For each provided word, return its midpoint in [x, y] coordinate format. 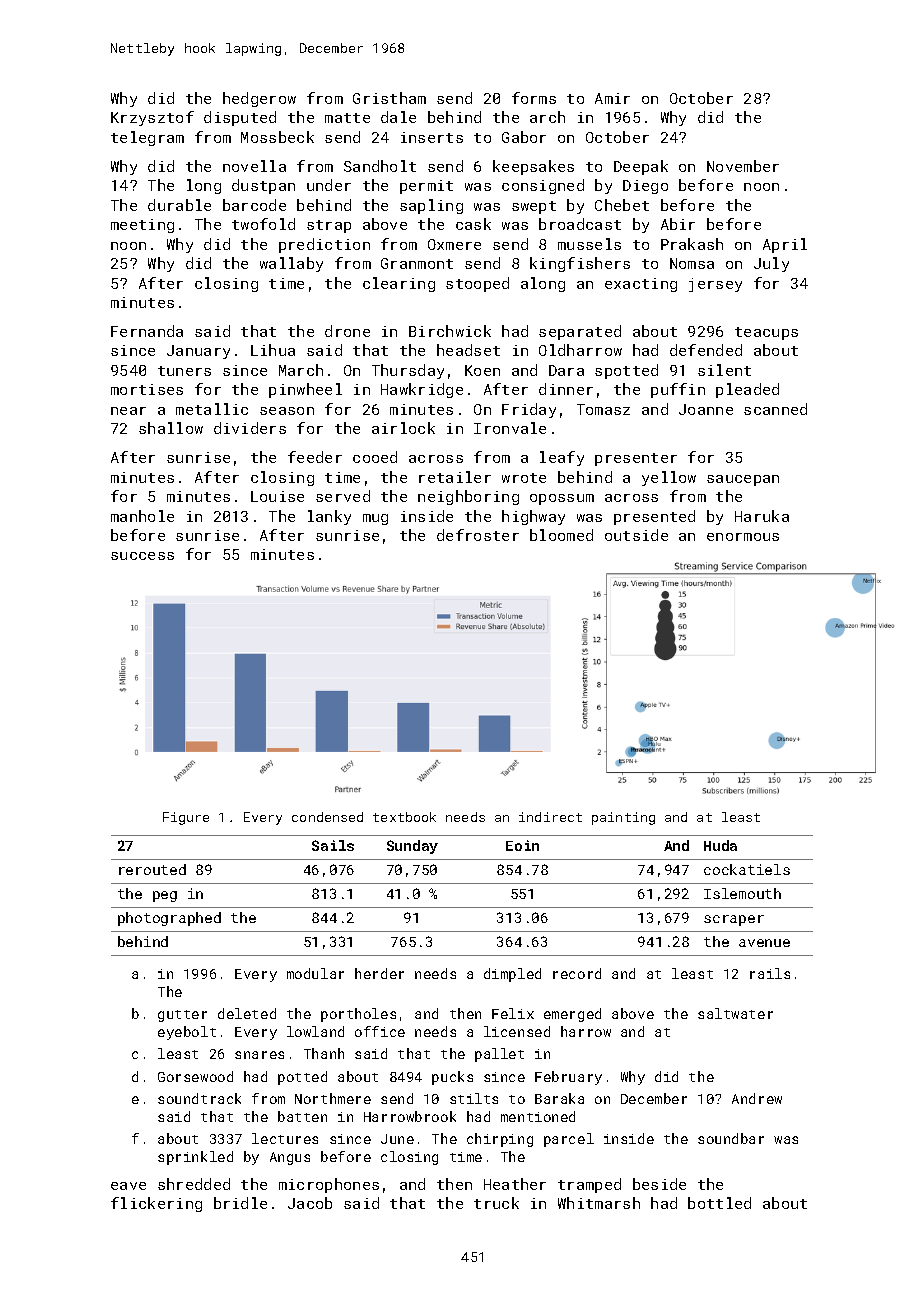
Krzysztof [152, 118]
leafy [562, 458]
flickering [156, 1204]
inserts [432, 137]
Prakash [692, 244]
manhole [142, 516]
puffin [678, 390]
